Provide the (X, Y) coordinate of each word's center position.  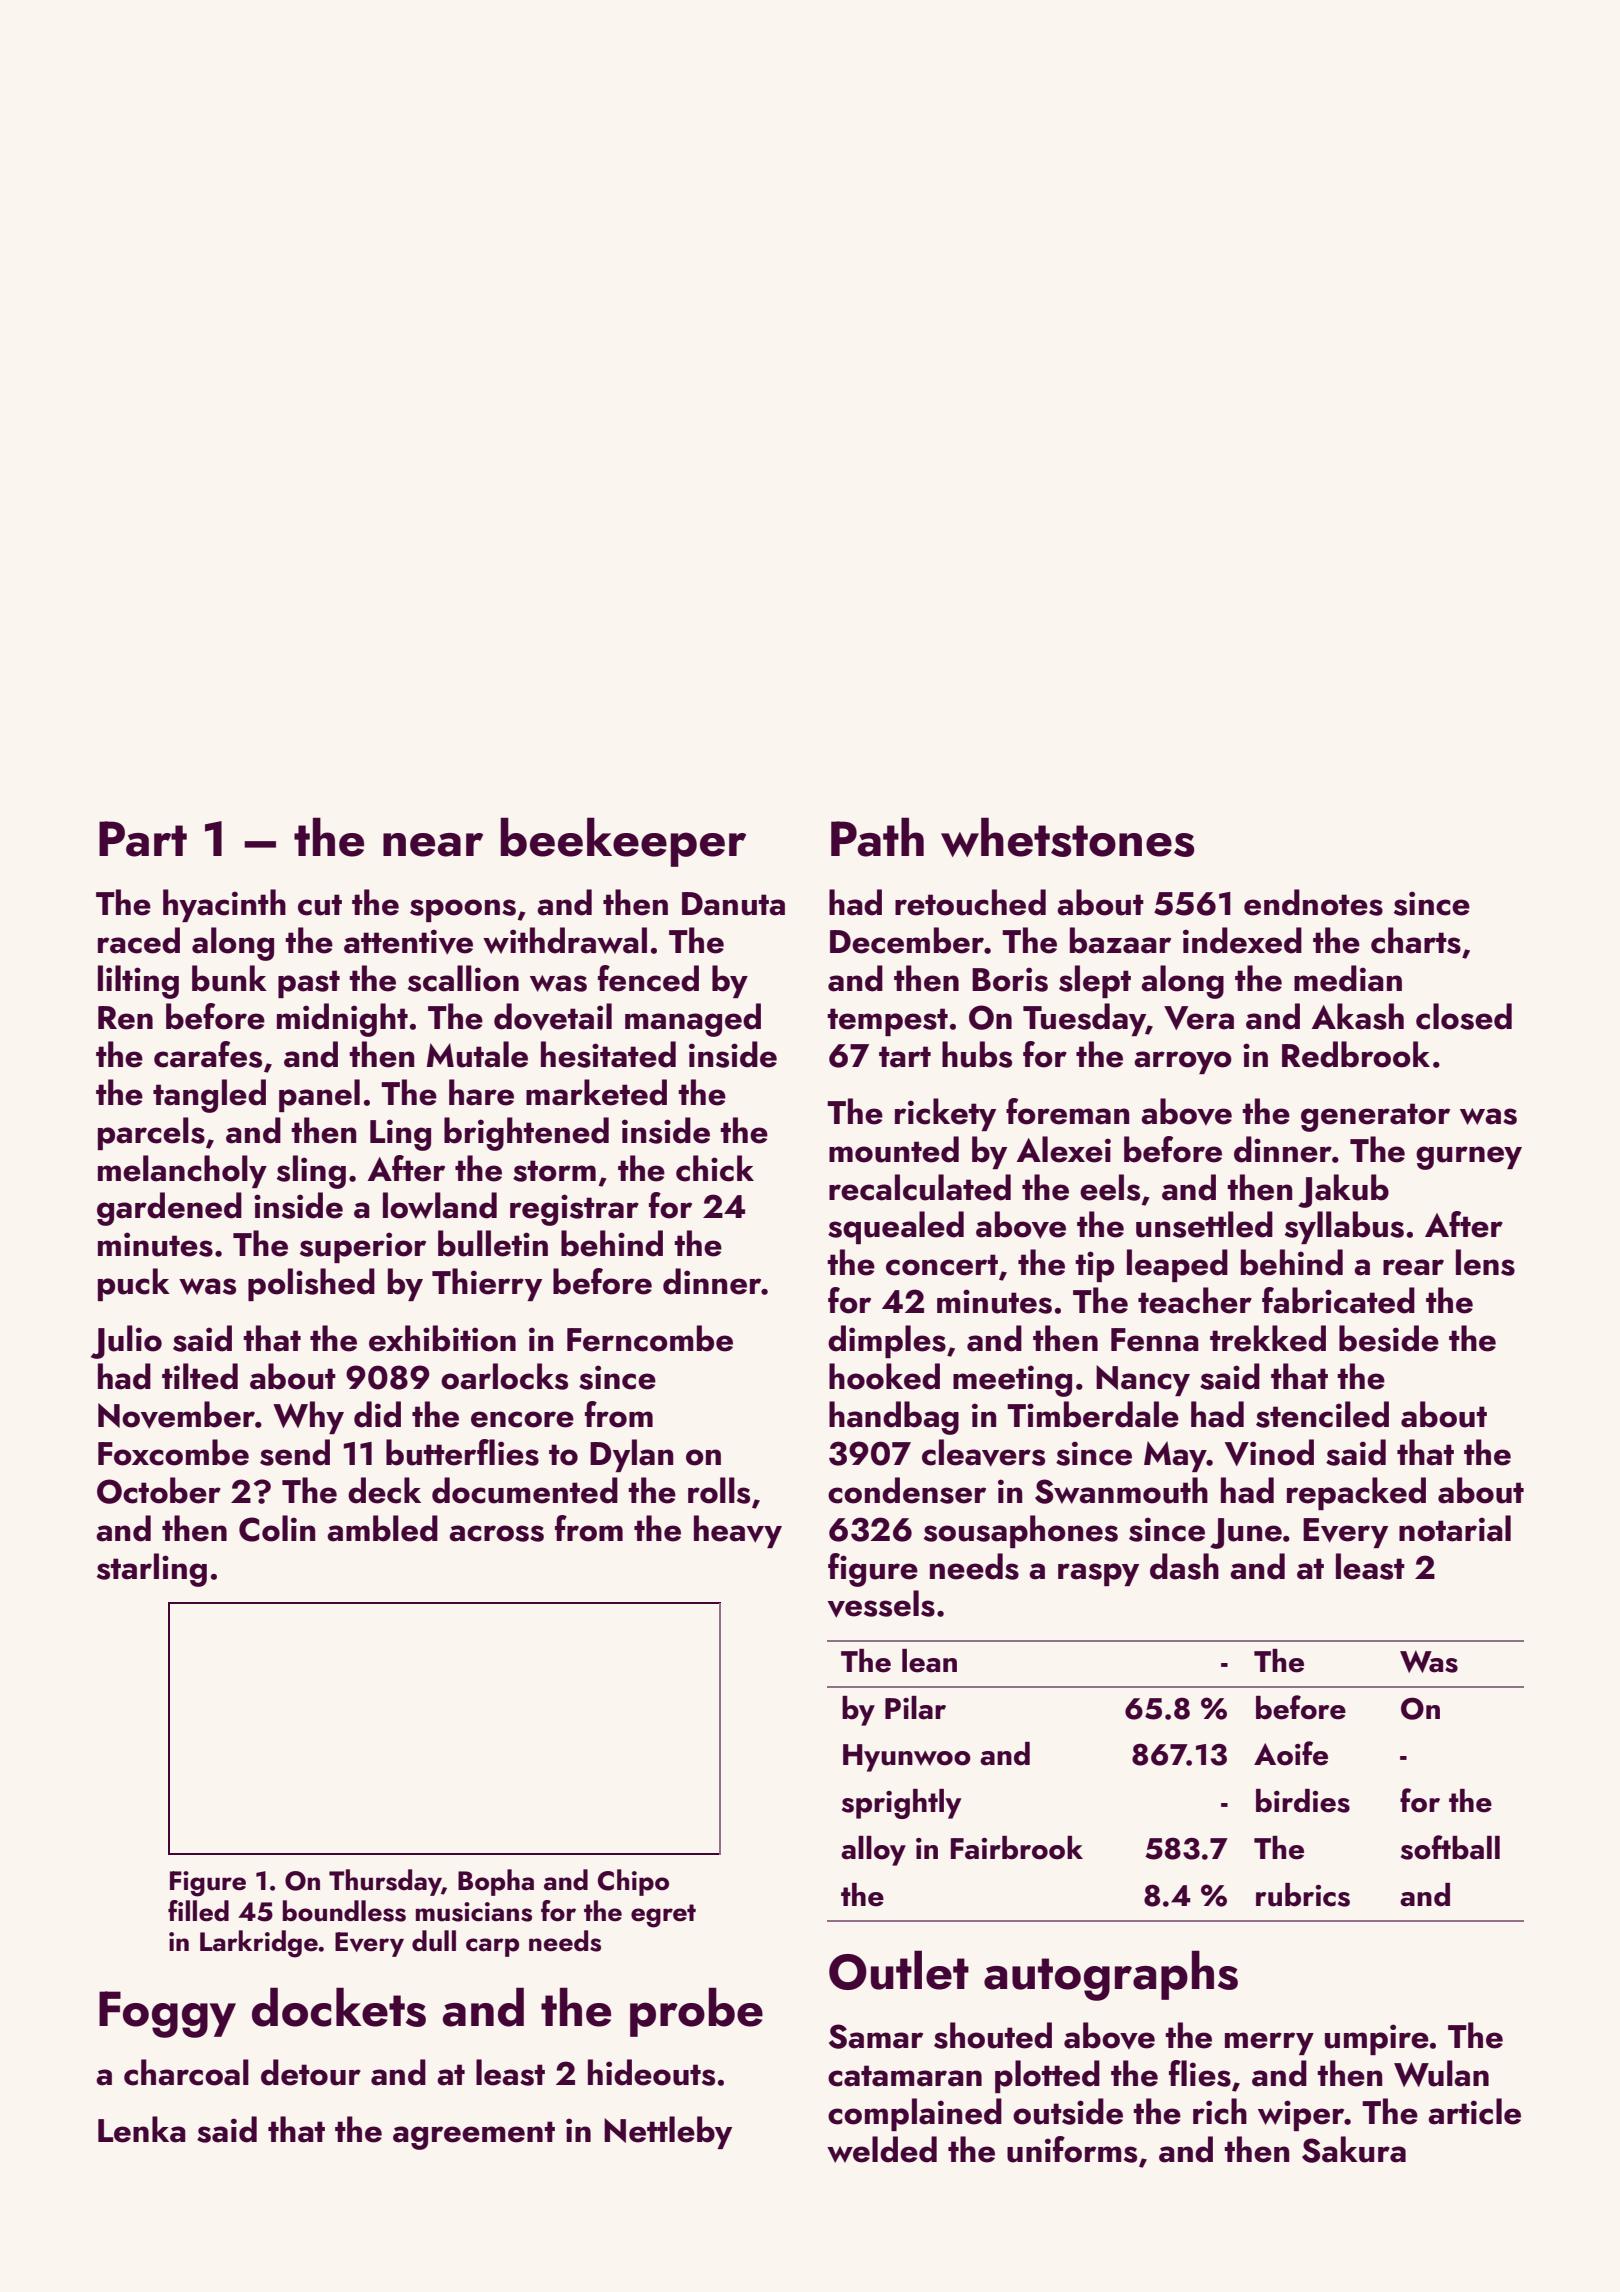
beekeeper (623, 842)
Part (143, 839)
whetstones (1067, 837)
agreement (474, 2135)
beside (1389, 1338)
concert (942, 1265)
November (176, 1415)
